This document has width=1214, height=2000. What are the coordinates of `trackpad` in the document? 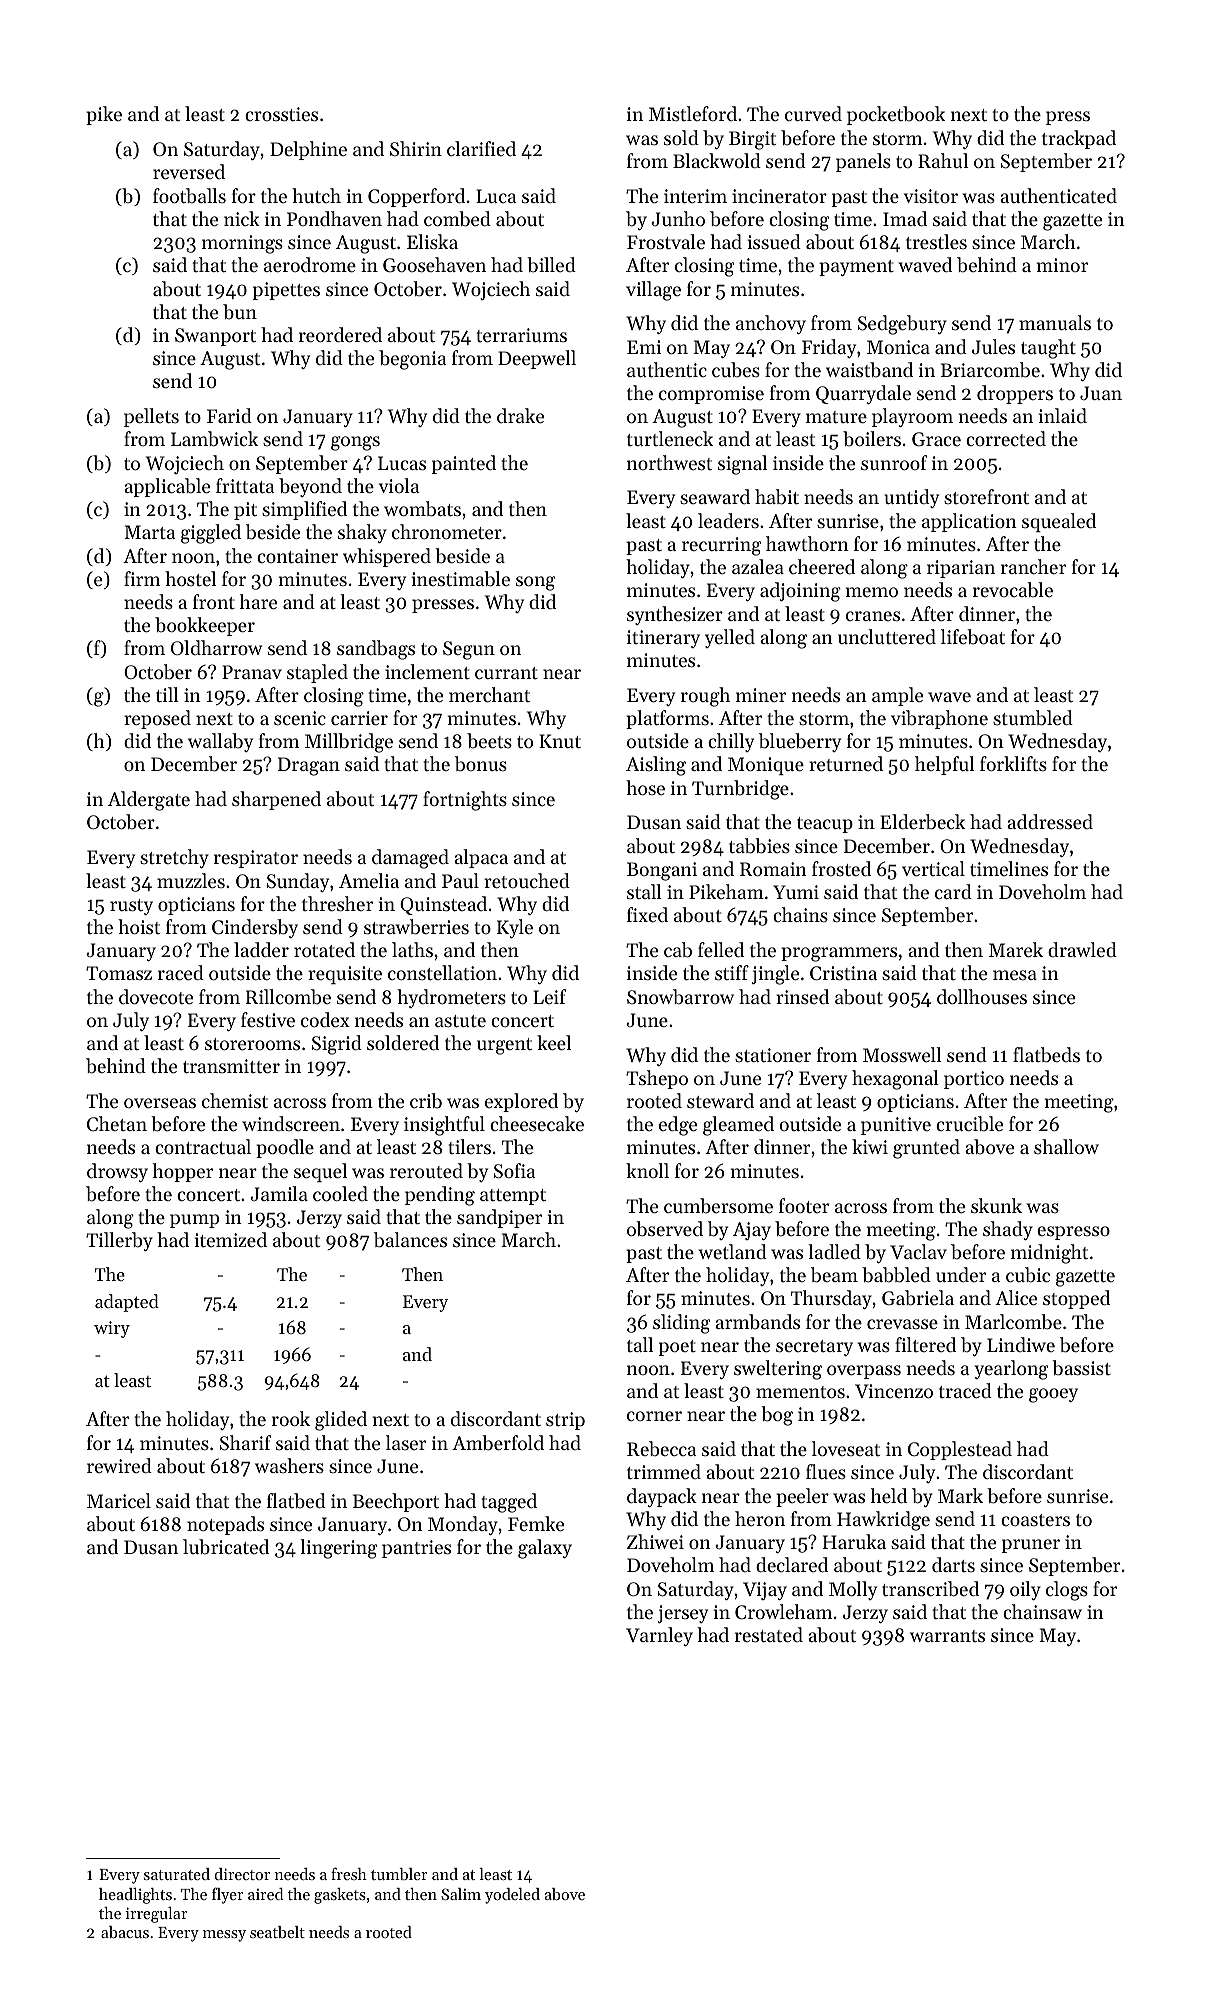 It's located at (1079, 139).
